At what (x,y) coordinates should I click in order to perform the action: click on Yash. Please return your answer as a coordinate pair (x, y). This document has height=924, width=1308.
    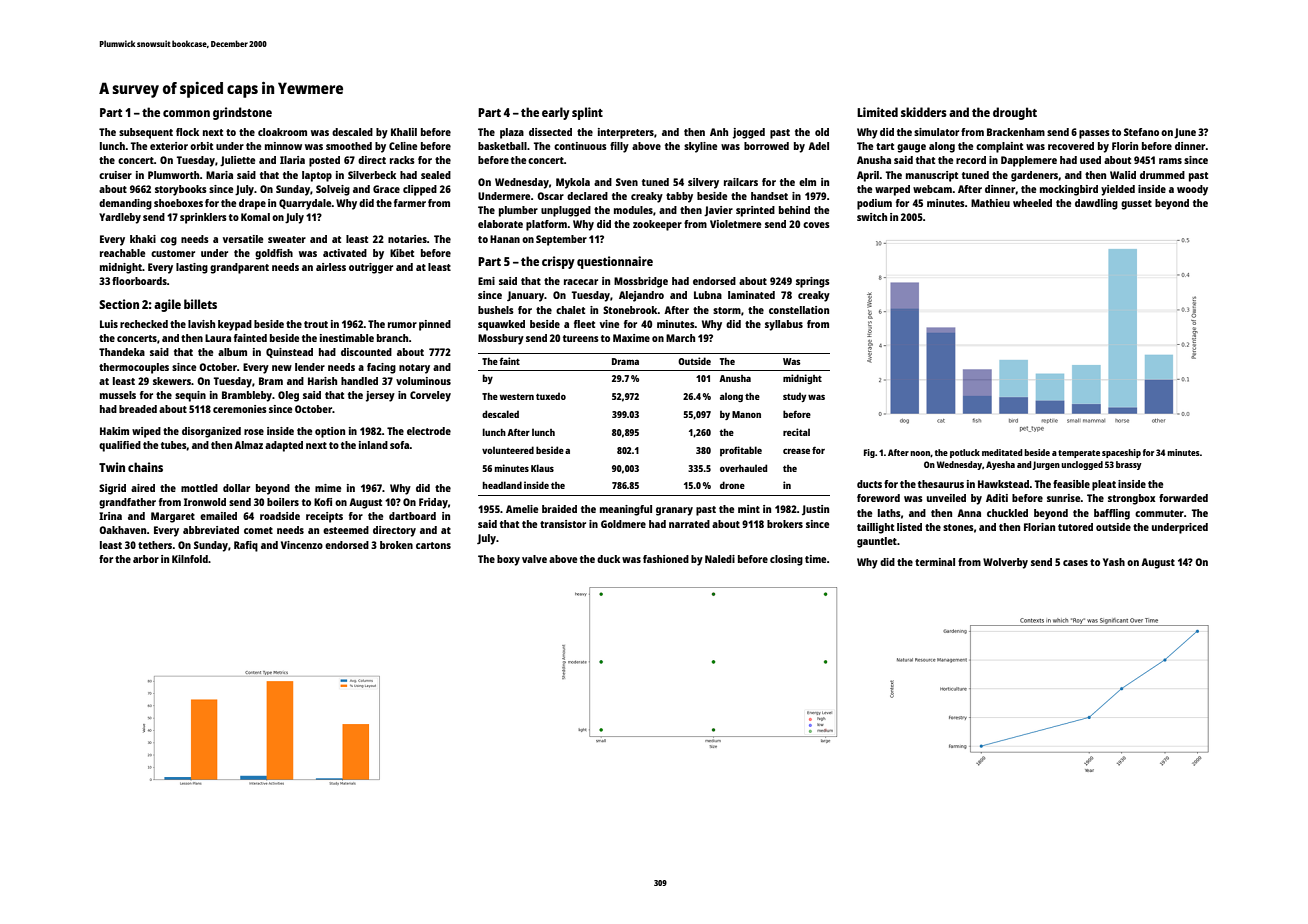
    Looking at the image, I should click on (1114, 562).
